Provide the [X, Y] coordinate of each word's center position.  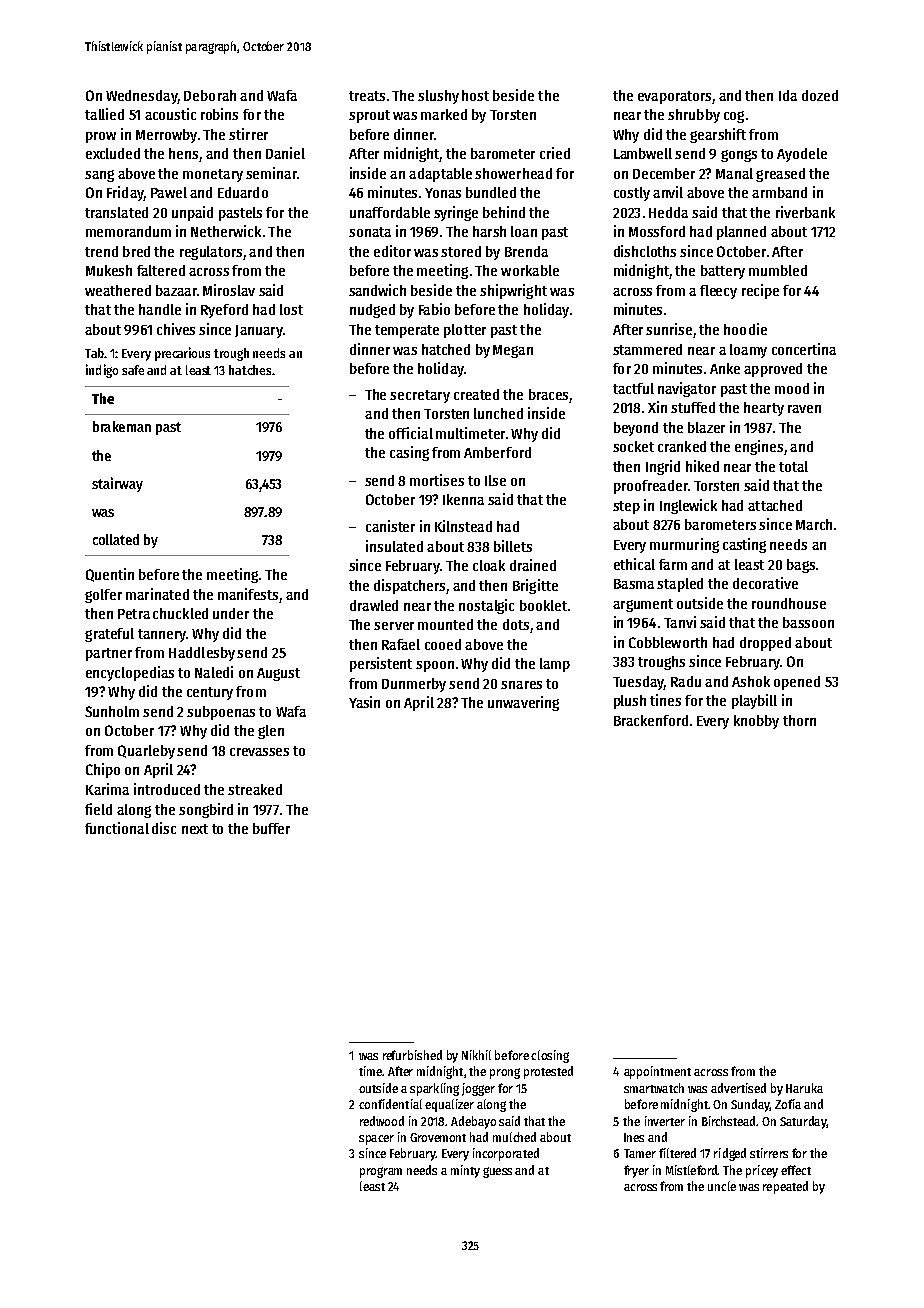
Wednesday [142, 97]
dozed [820, 95]
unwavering [523, 703]
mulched [514, 1137]
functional [117, 828]
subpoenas [221, 713]
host [475, 95]
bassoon [808, 622]
